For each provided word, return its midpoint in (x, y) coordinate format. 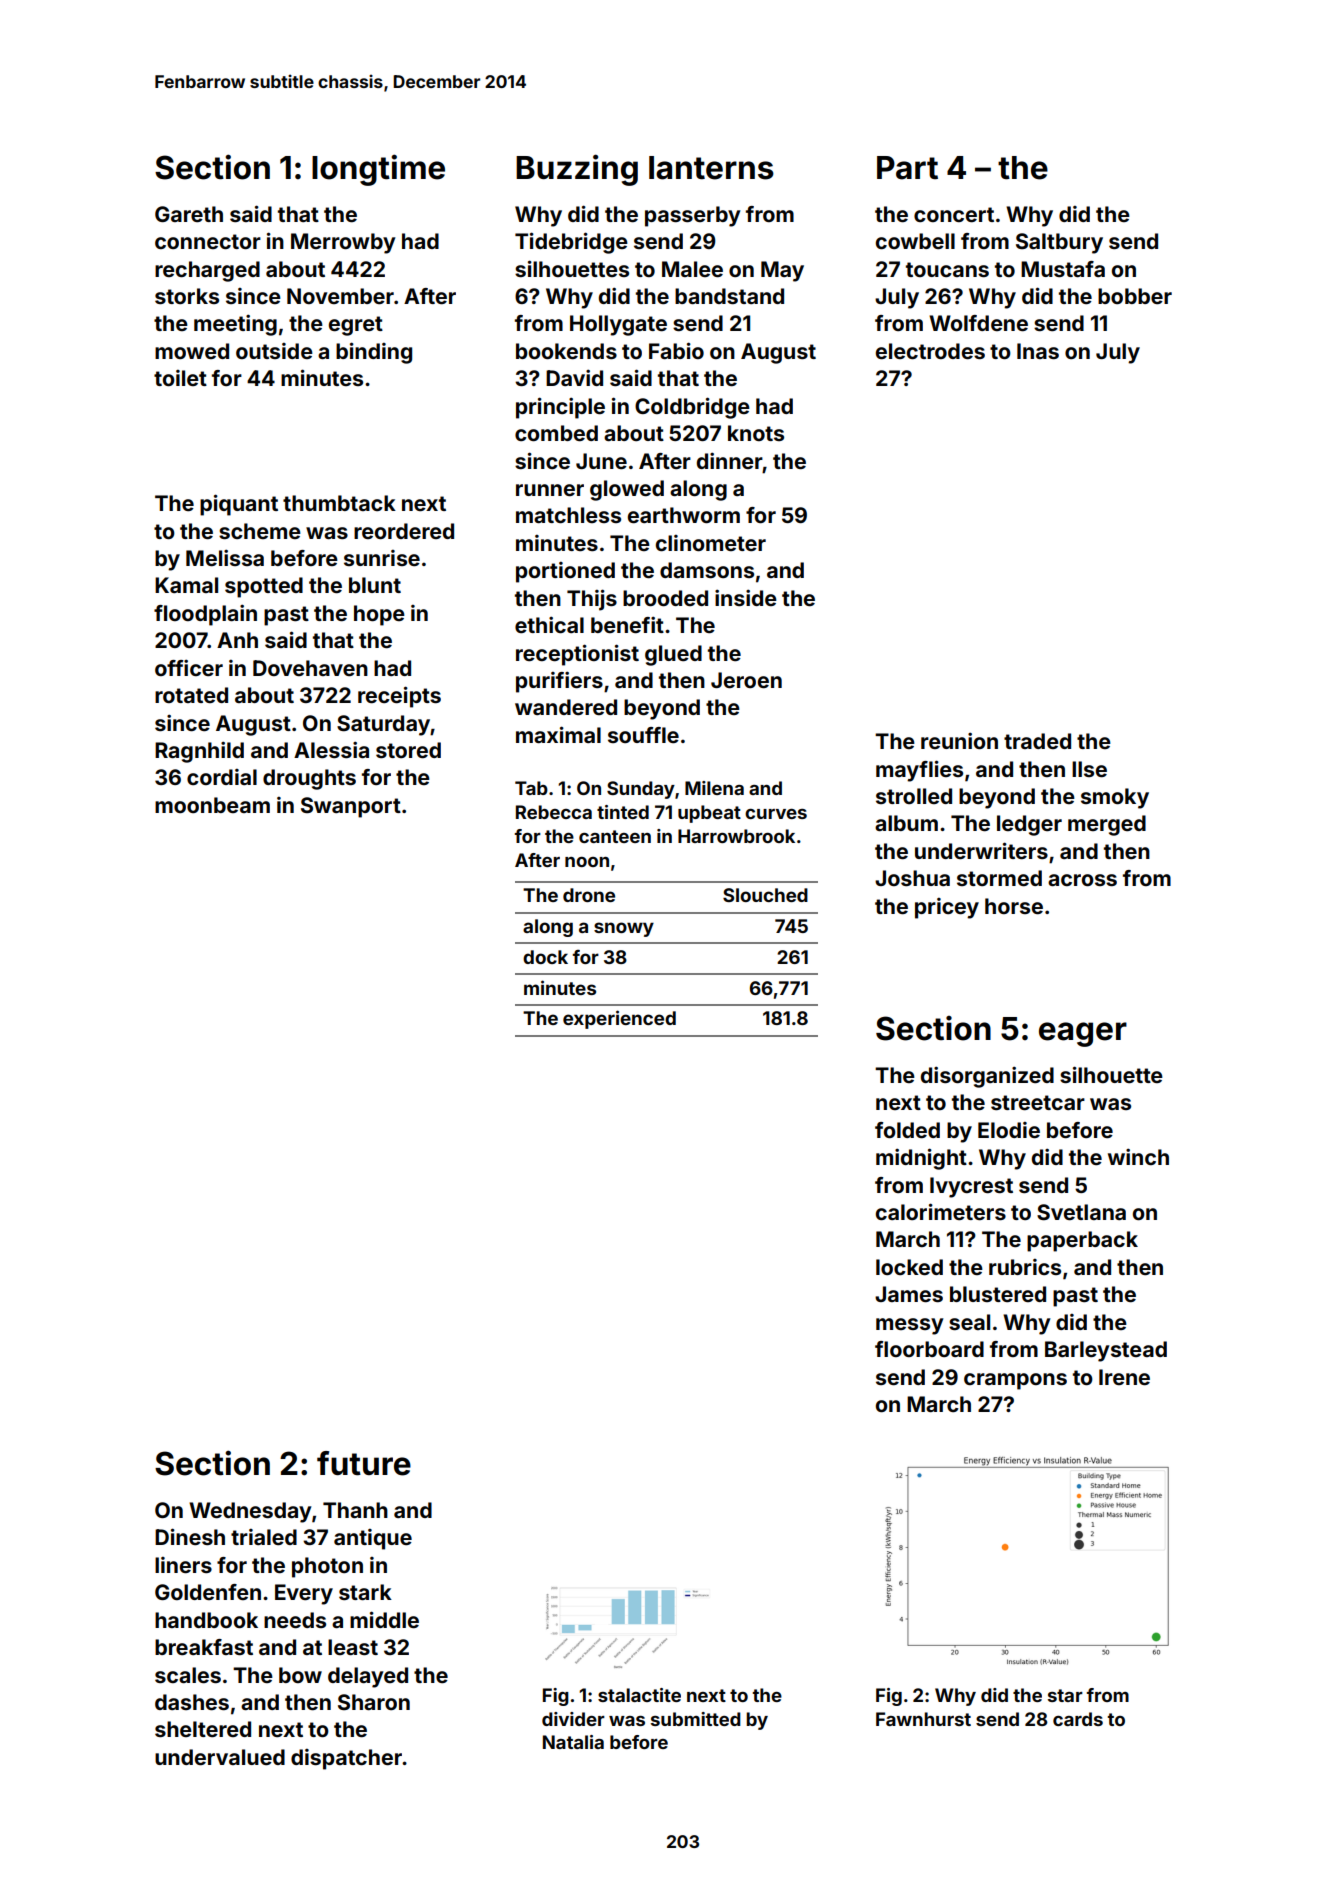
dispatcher (346, 1759)
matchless (568, 515)
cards (1078, 1719)
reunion (959, 740)
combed (556, 433)
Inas (1038, 351)
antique (373, 1539)
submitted (696, 1719)
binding (374, 353)
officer (189, 667)
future (364, 1463)
